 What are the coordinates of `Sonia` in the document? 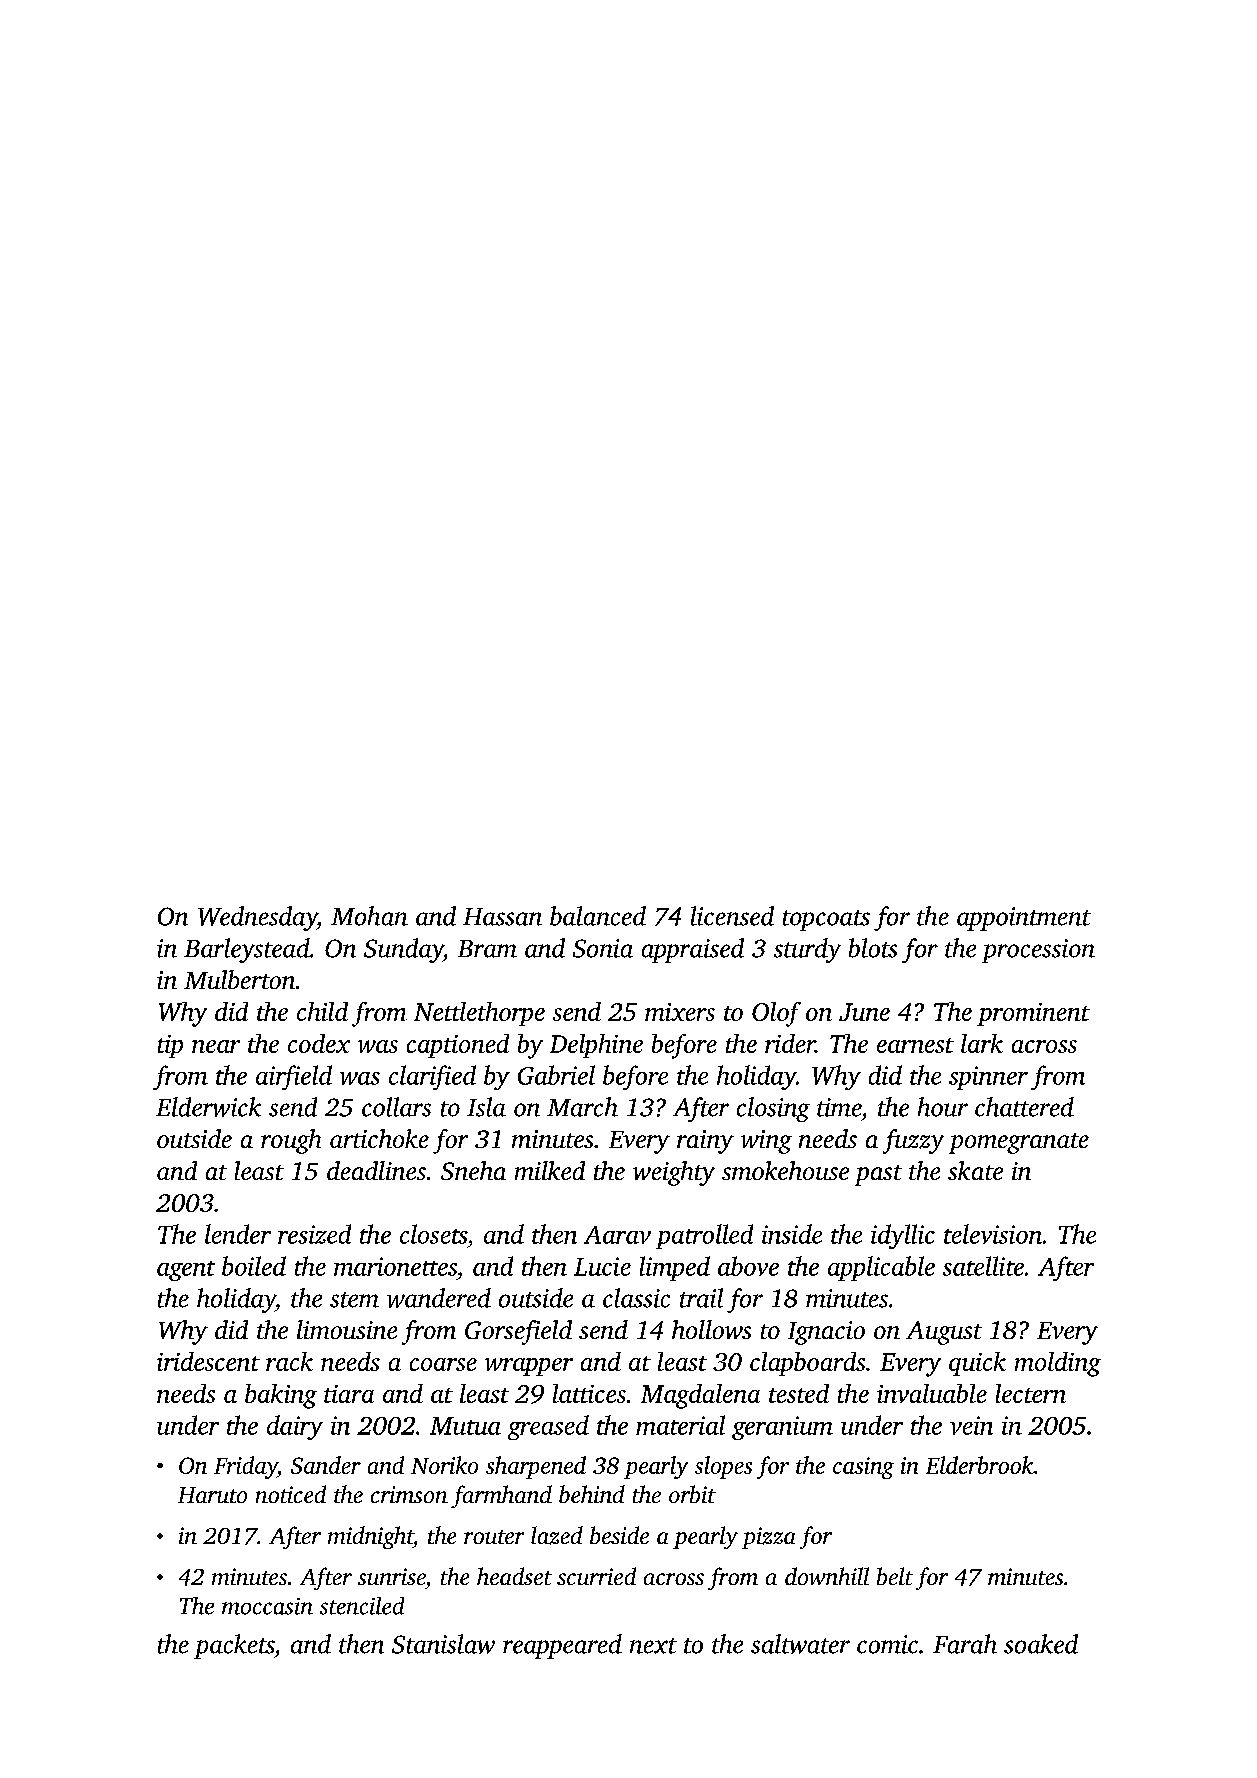 It's located at (603, 948).
